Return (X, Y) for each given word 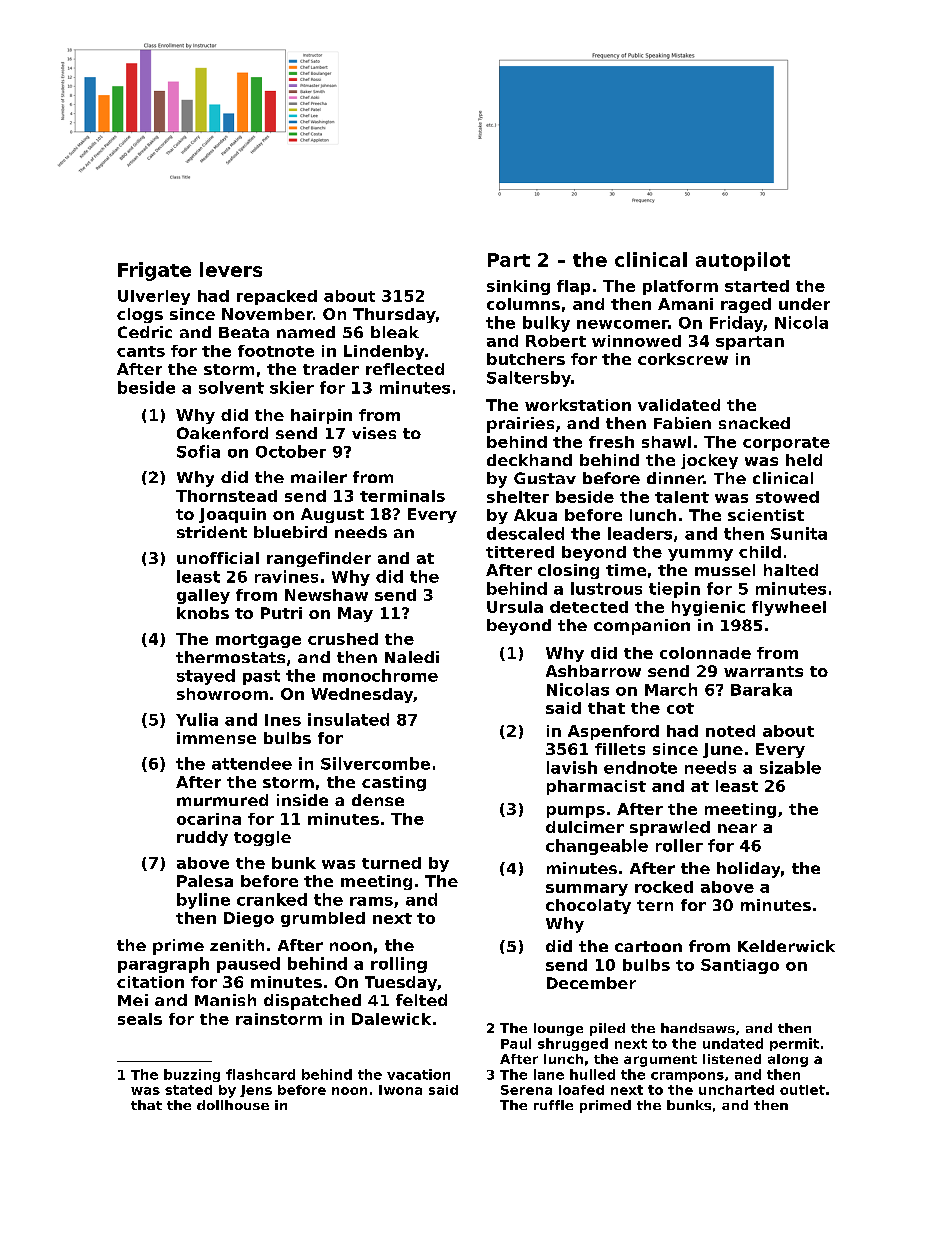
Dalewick (391, 1019)
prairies (520, 425)
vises (374, 433)
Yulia (197, 719)
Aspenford (613, 732)
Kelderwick (786, 946)
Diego (249, 919)
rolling (399, 965)
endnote (640, 767)
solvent (231, 387)
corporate (786, 444)
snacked (754, 423)
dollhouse (233, 1105)
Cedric (145, 332)
